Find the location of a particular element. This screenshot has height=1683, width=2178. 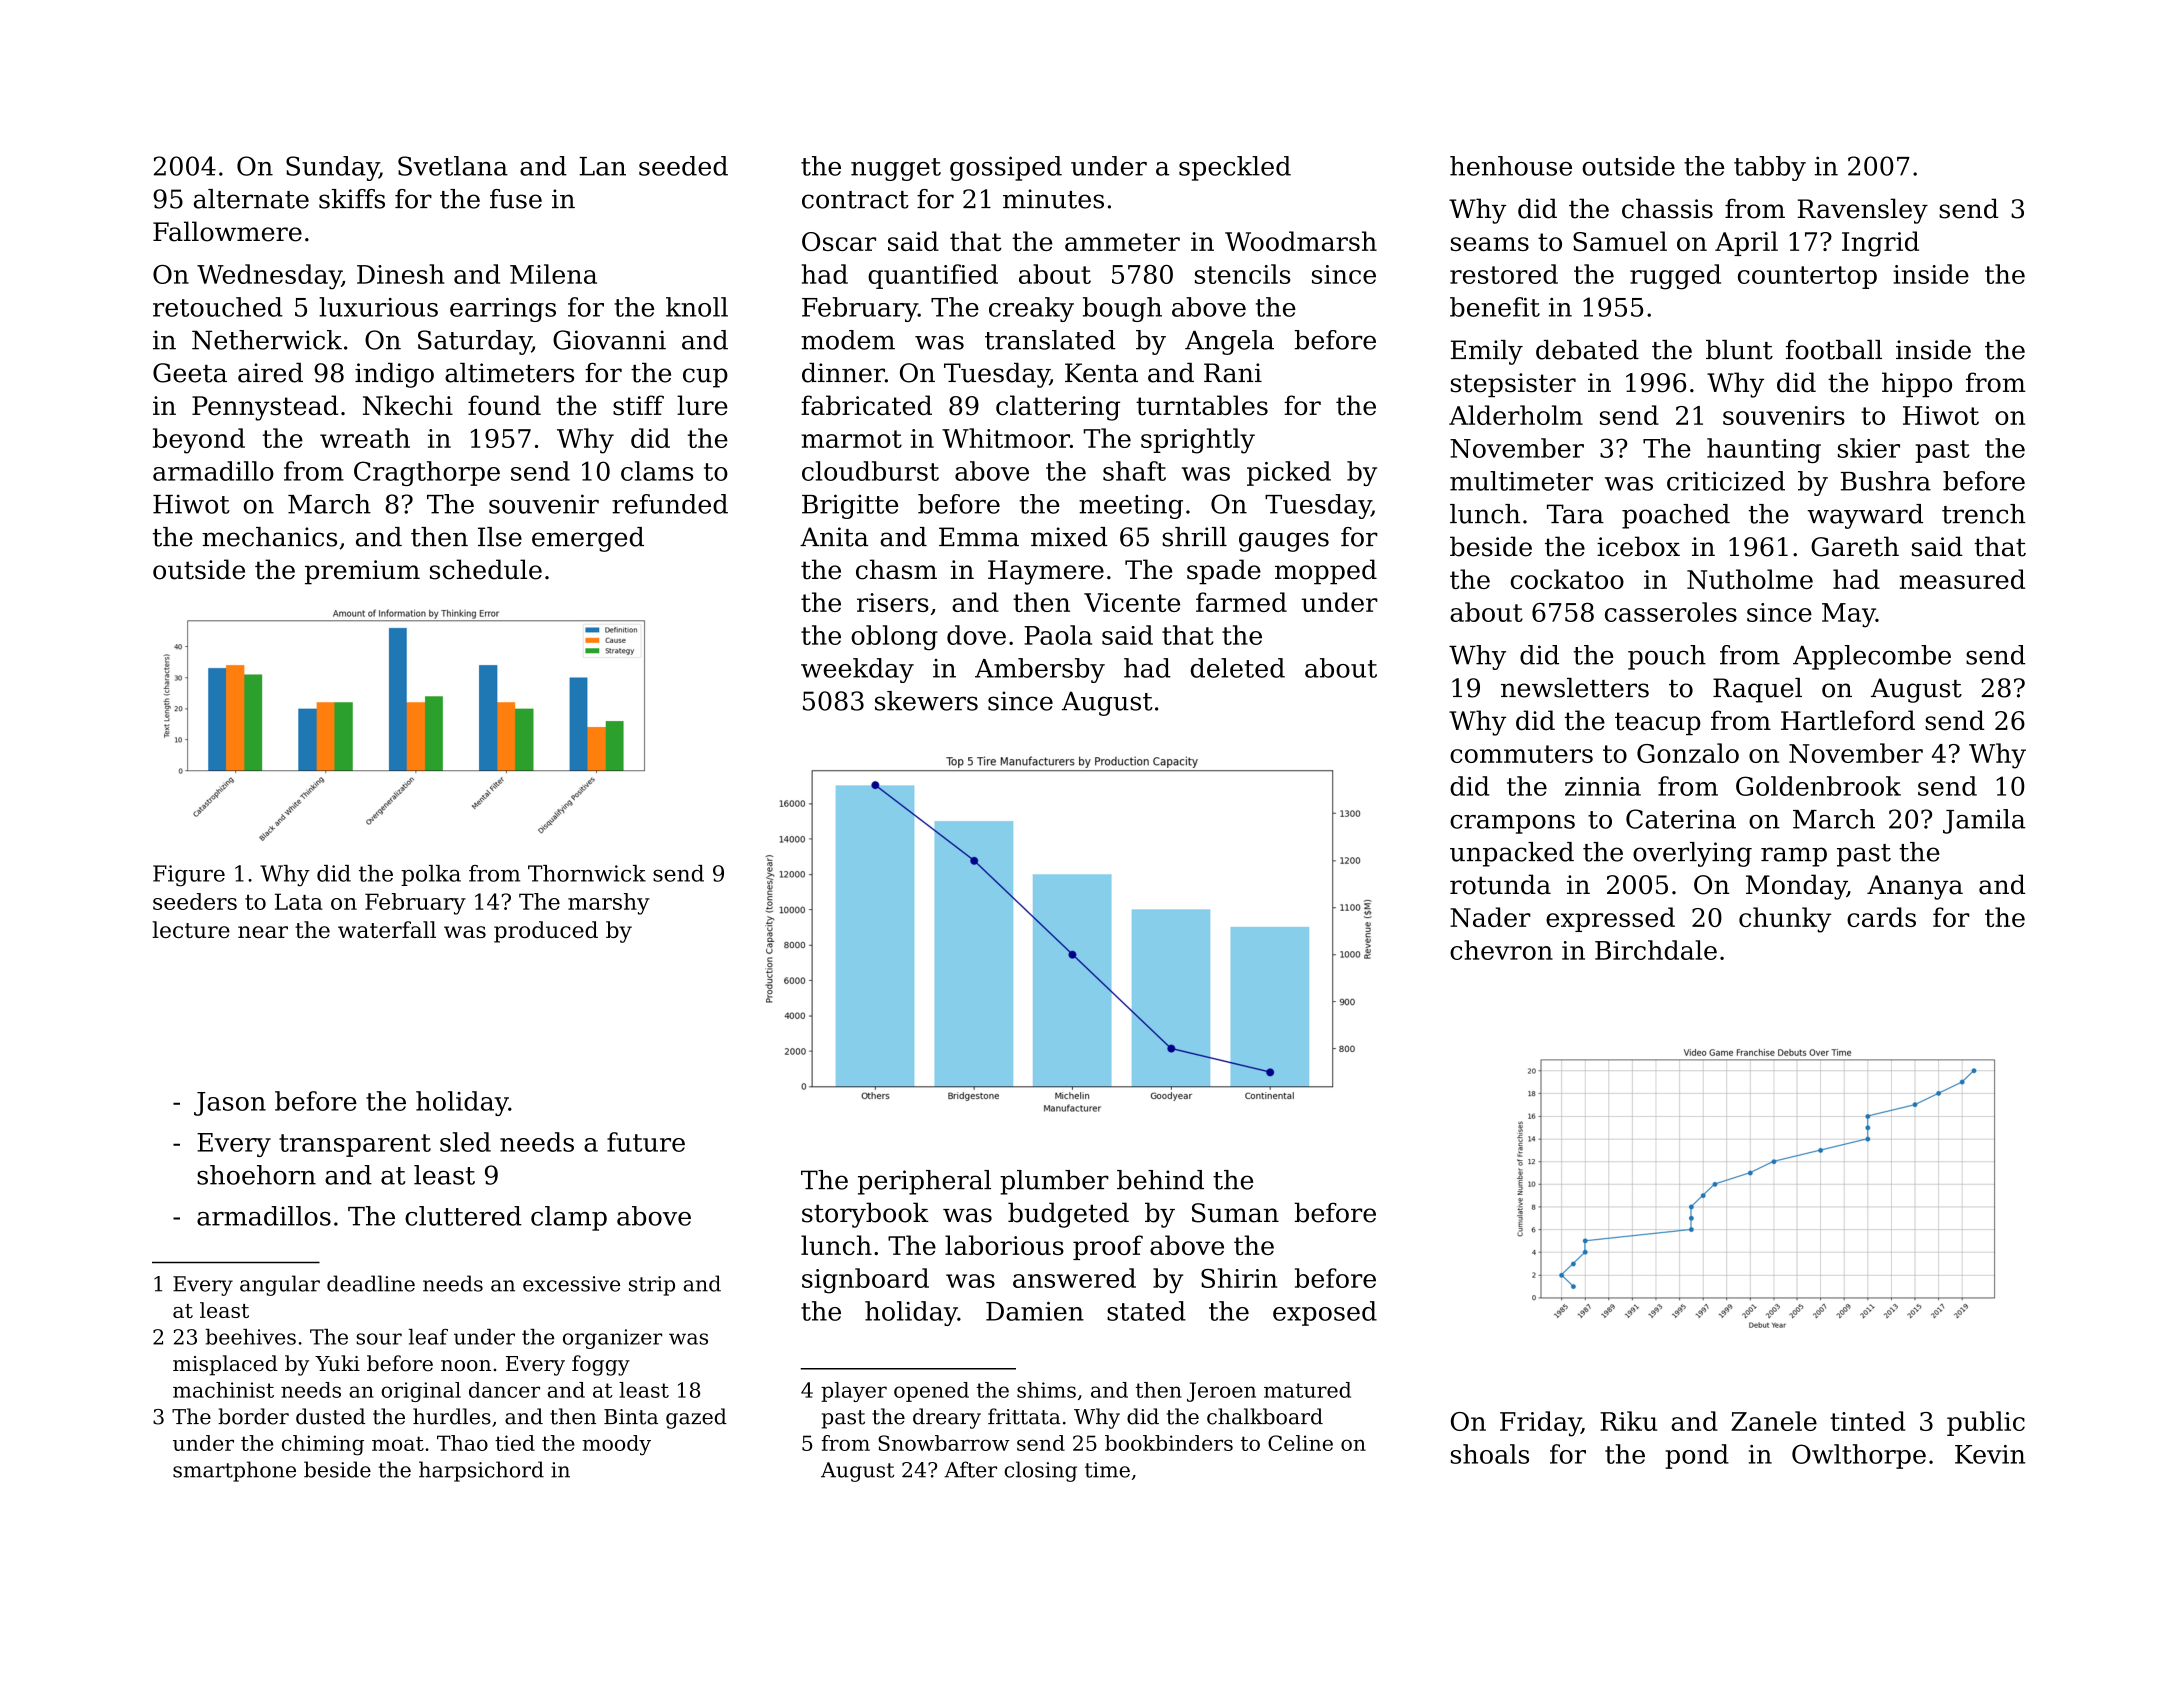

lecture is located at coordinates (191, 929).
